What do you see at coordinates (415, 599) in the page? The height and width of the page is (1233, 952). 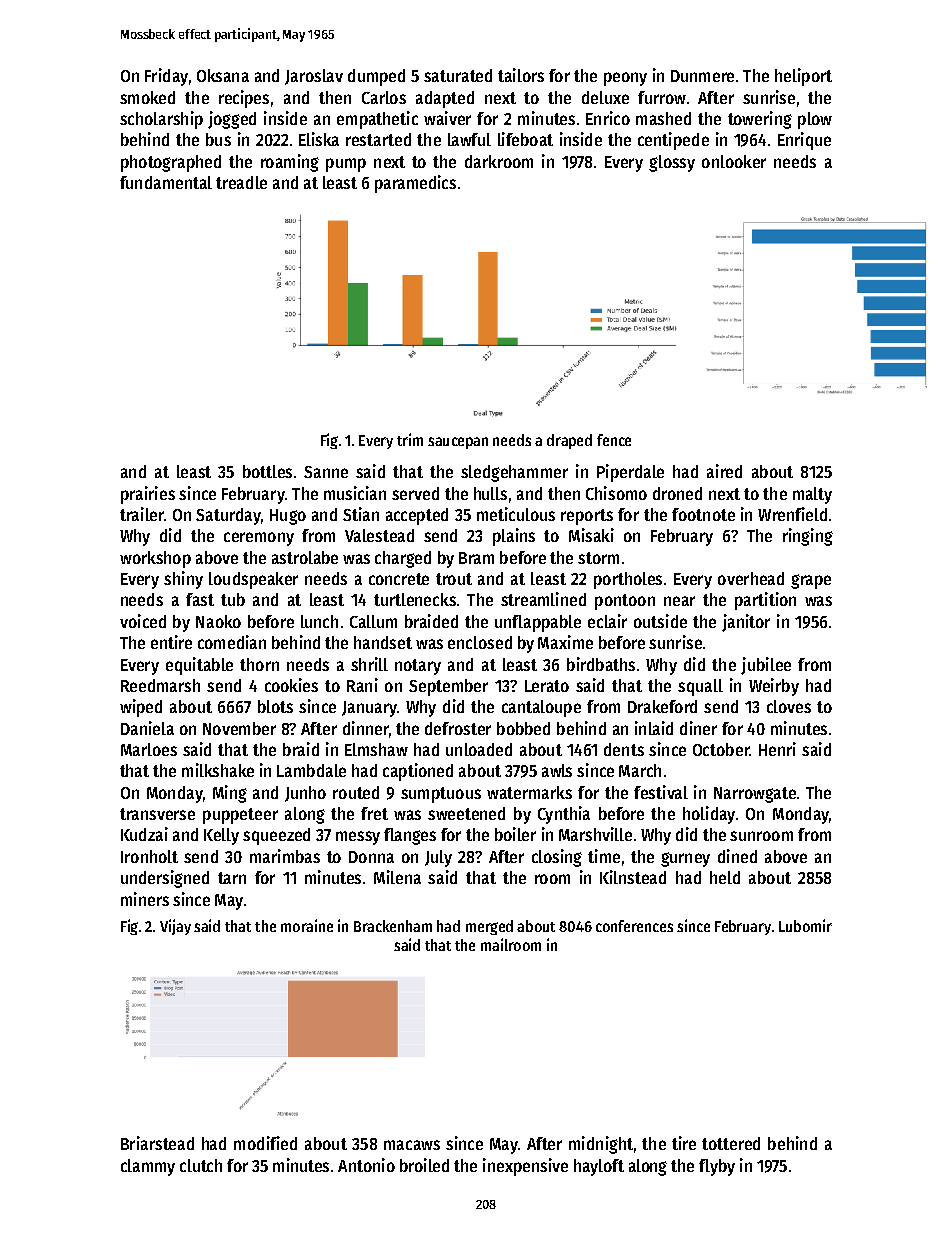 I see `turtlenecks` at bounding box center [415, 599].
